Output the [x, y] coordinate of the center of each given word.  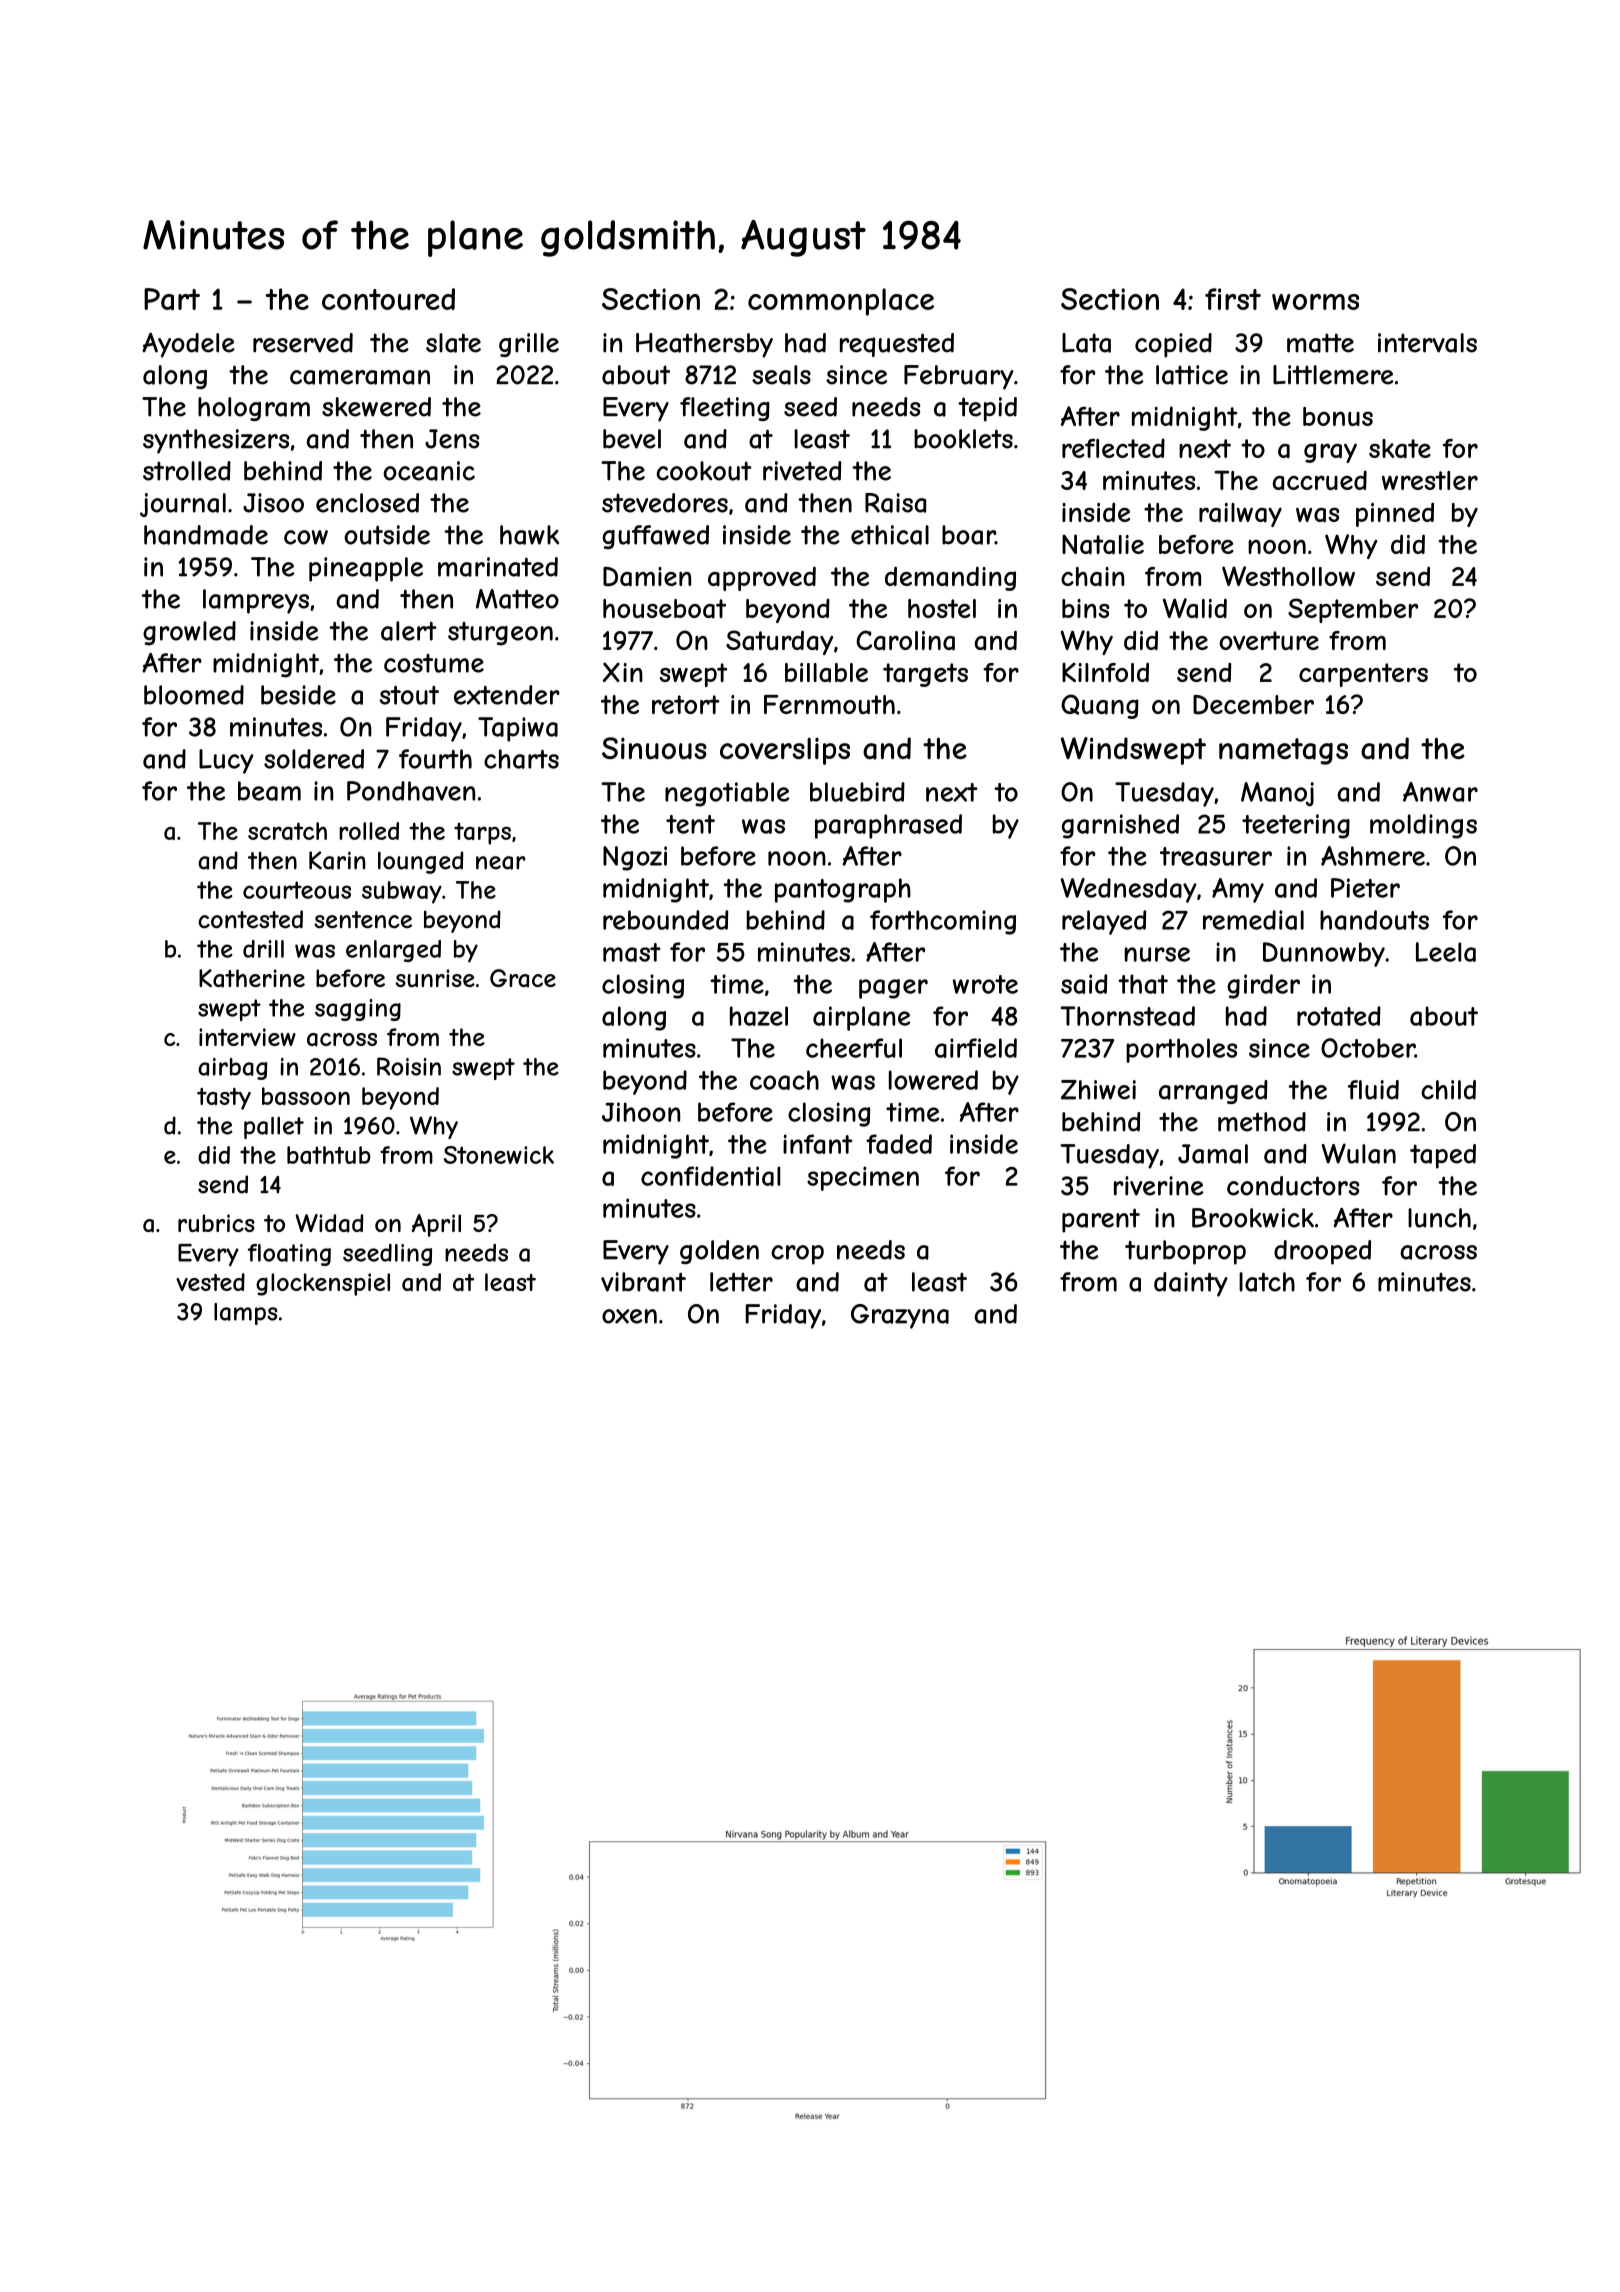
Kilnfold [1105, 672]
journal [183, 505]
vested [210, 1282]
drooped [1322, 1252]
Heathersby [704, 345]
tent [690, 824]
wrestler [1430, 480]
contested [250, 919]
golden [719, 1252]
